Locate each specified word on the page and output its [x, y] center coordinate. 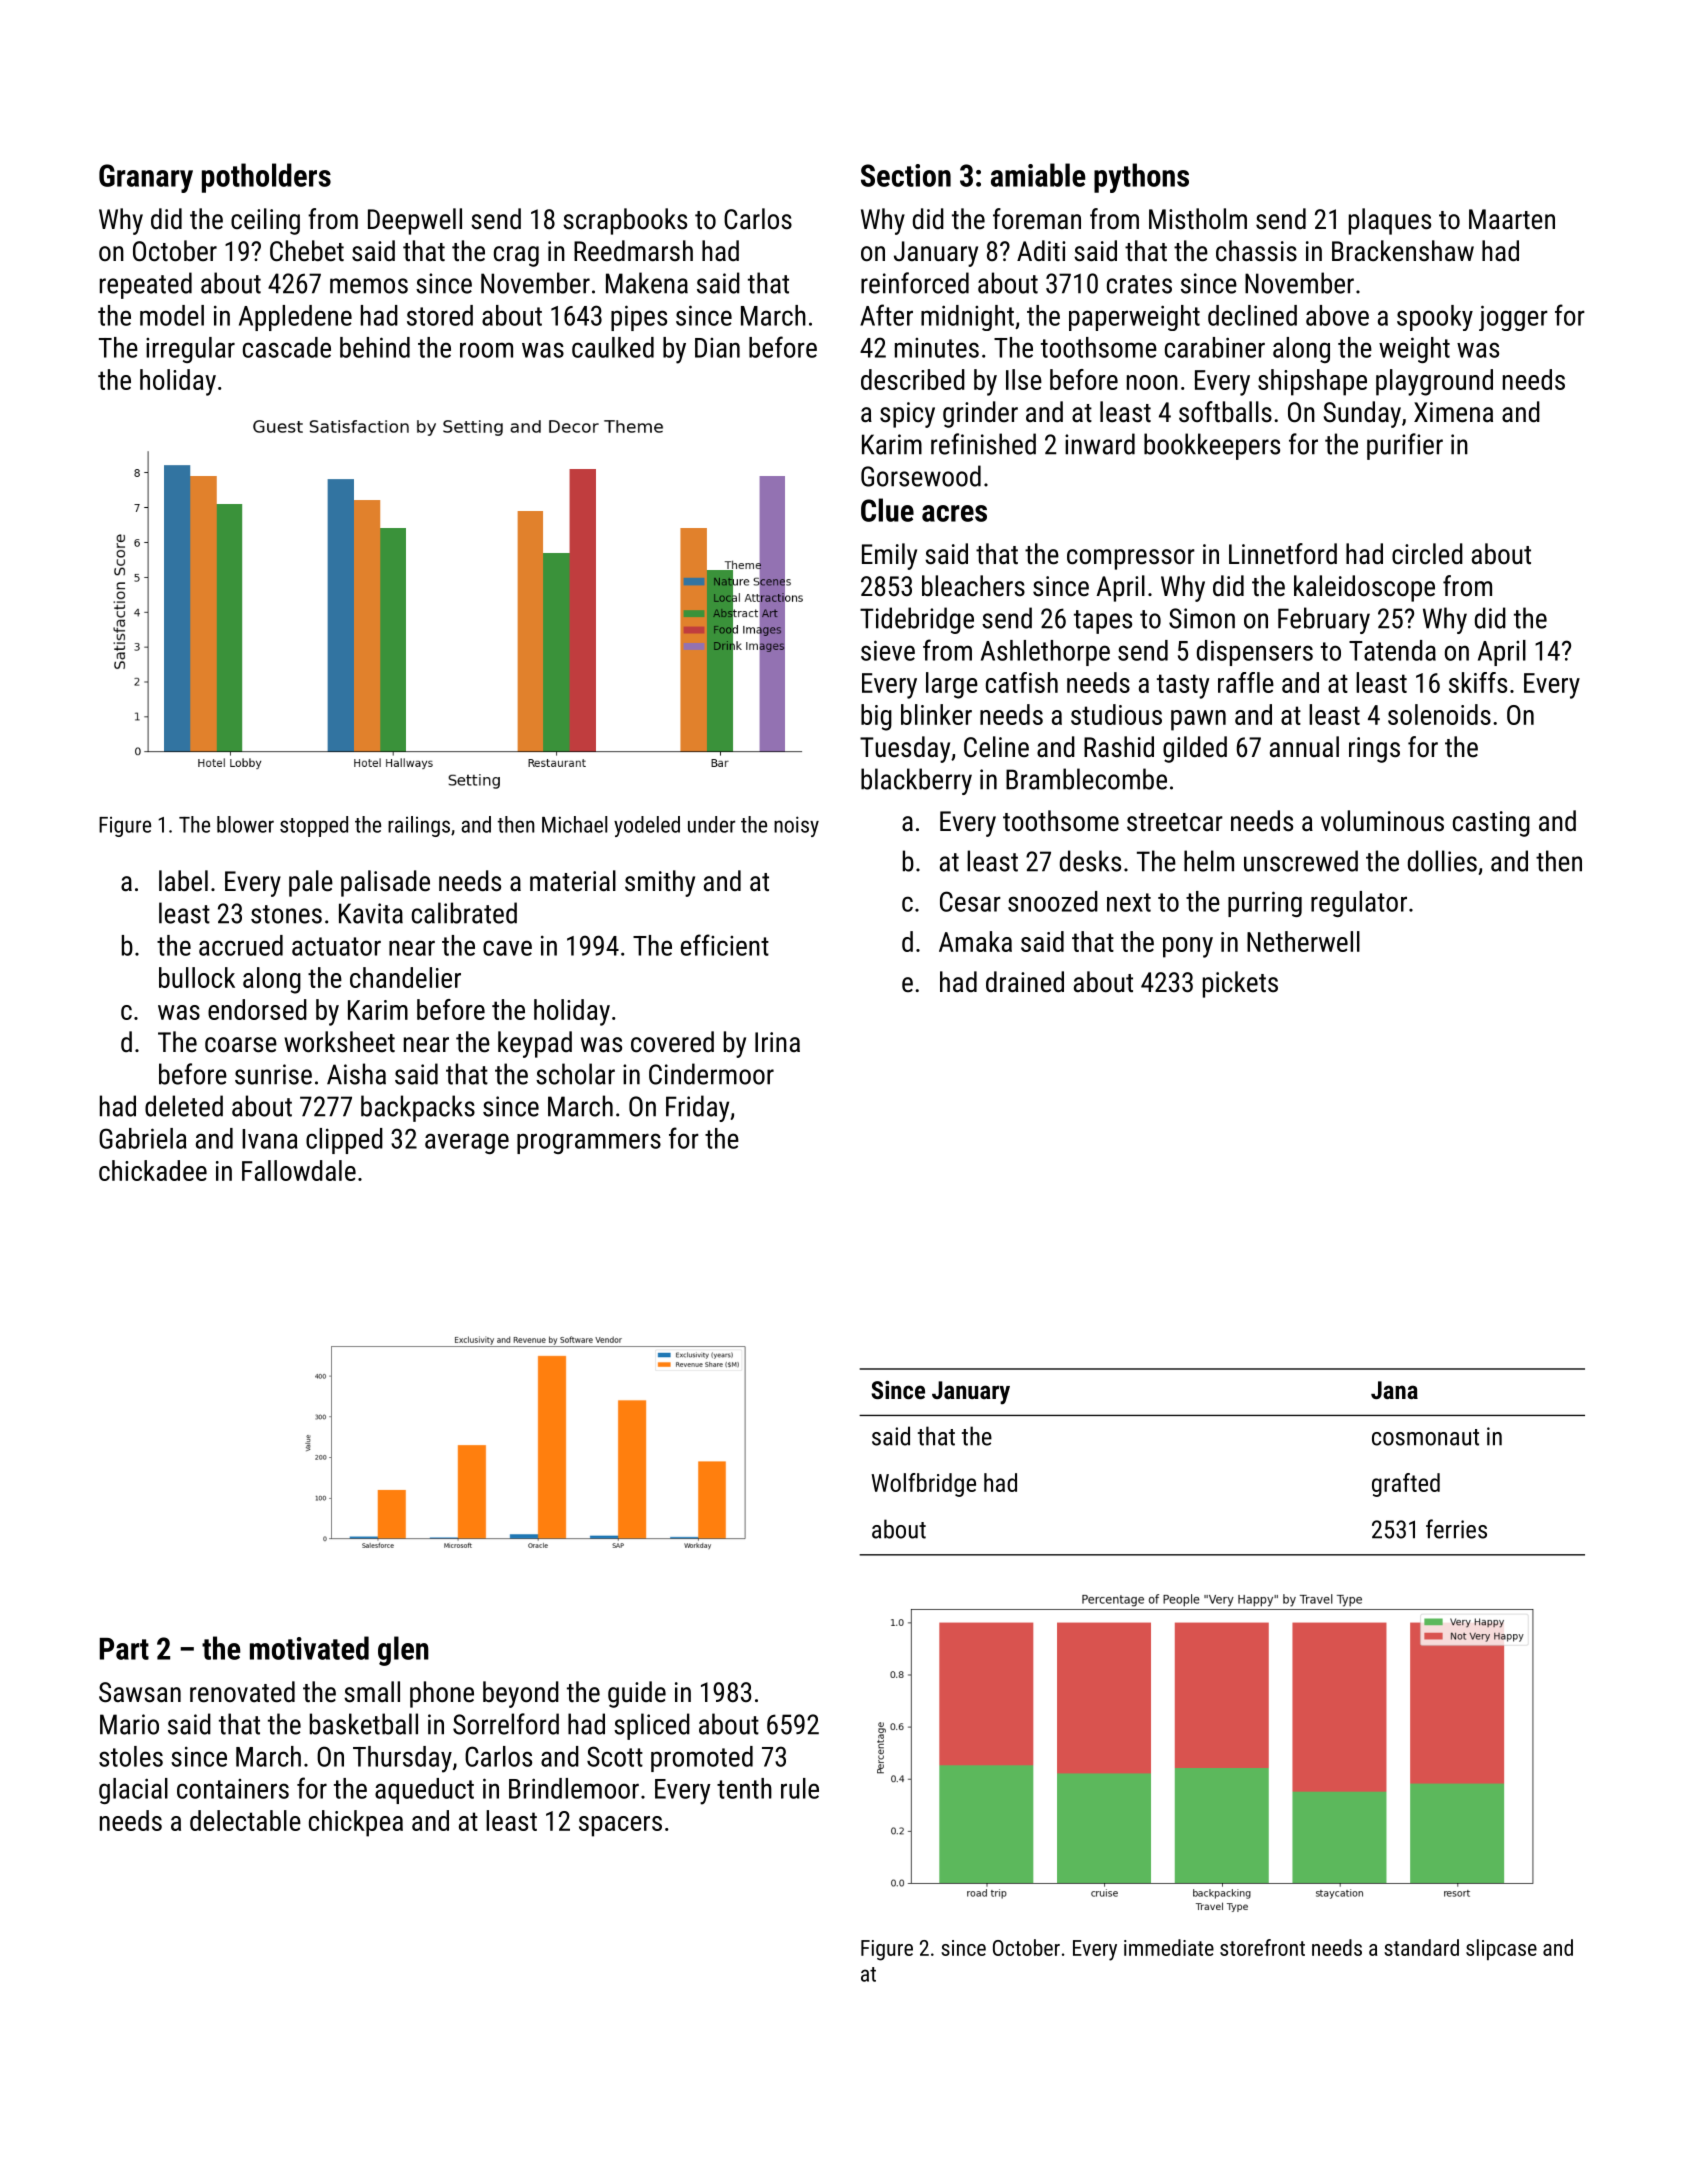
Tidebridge [917, 620]
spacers [620, 1826]
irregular [190, 350]
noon [1152, 382]
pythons [1141, 178]
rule [800, 1788]
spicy [907, 415]
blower [245, 824]
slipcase [1501, 1949]
